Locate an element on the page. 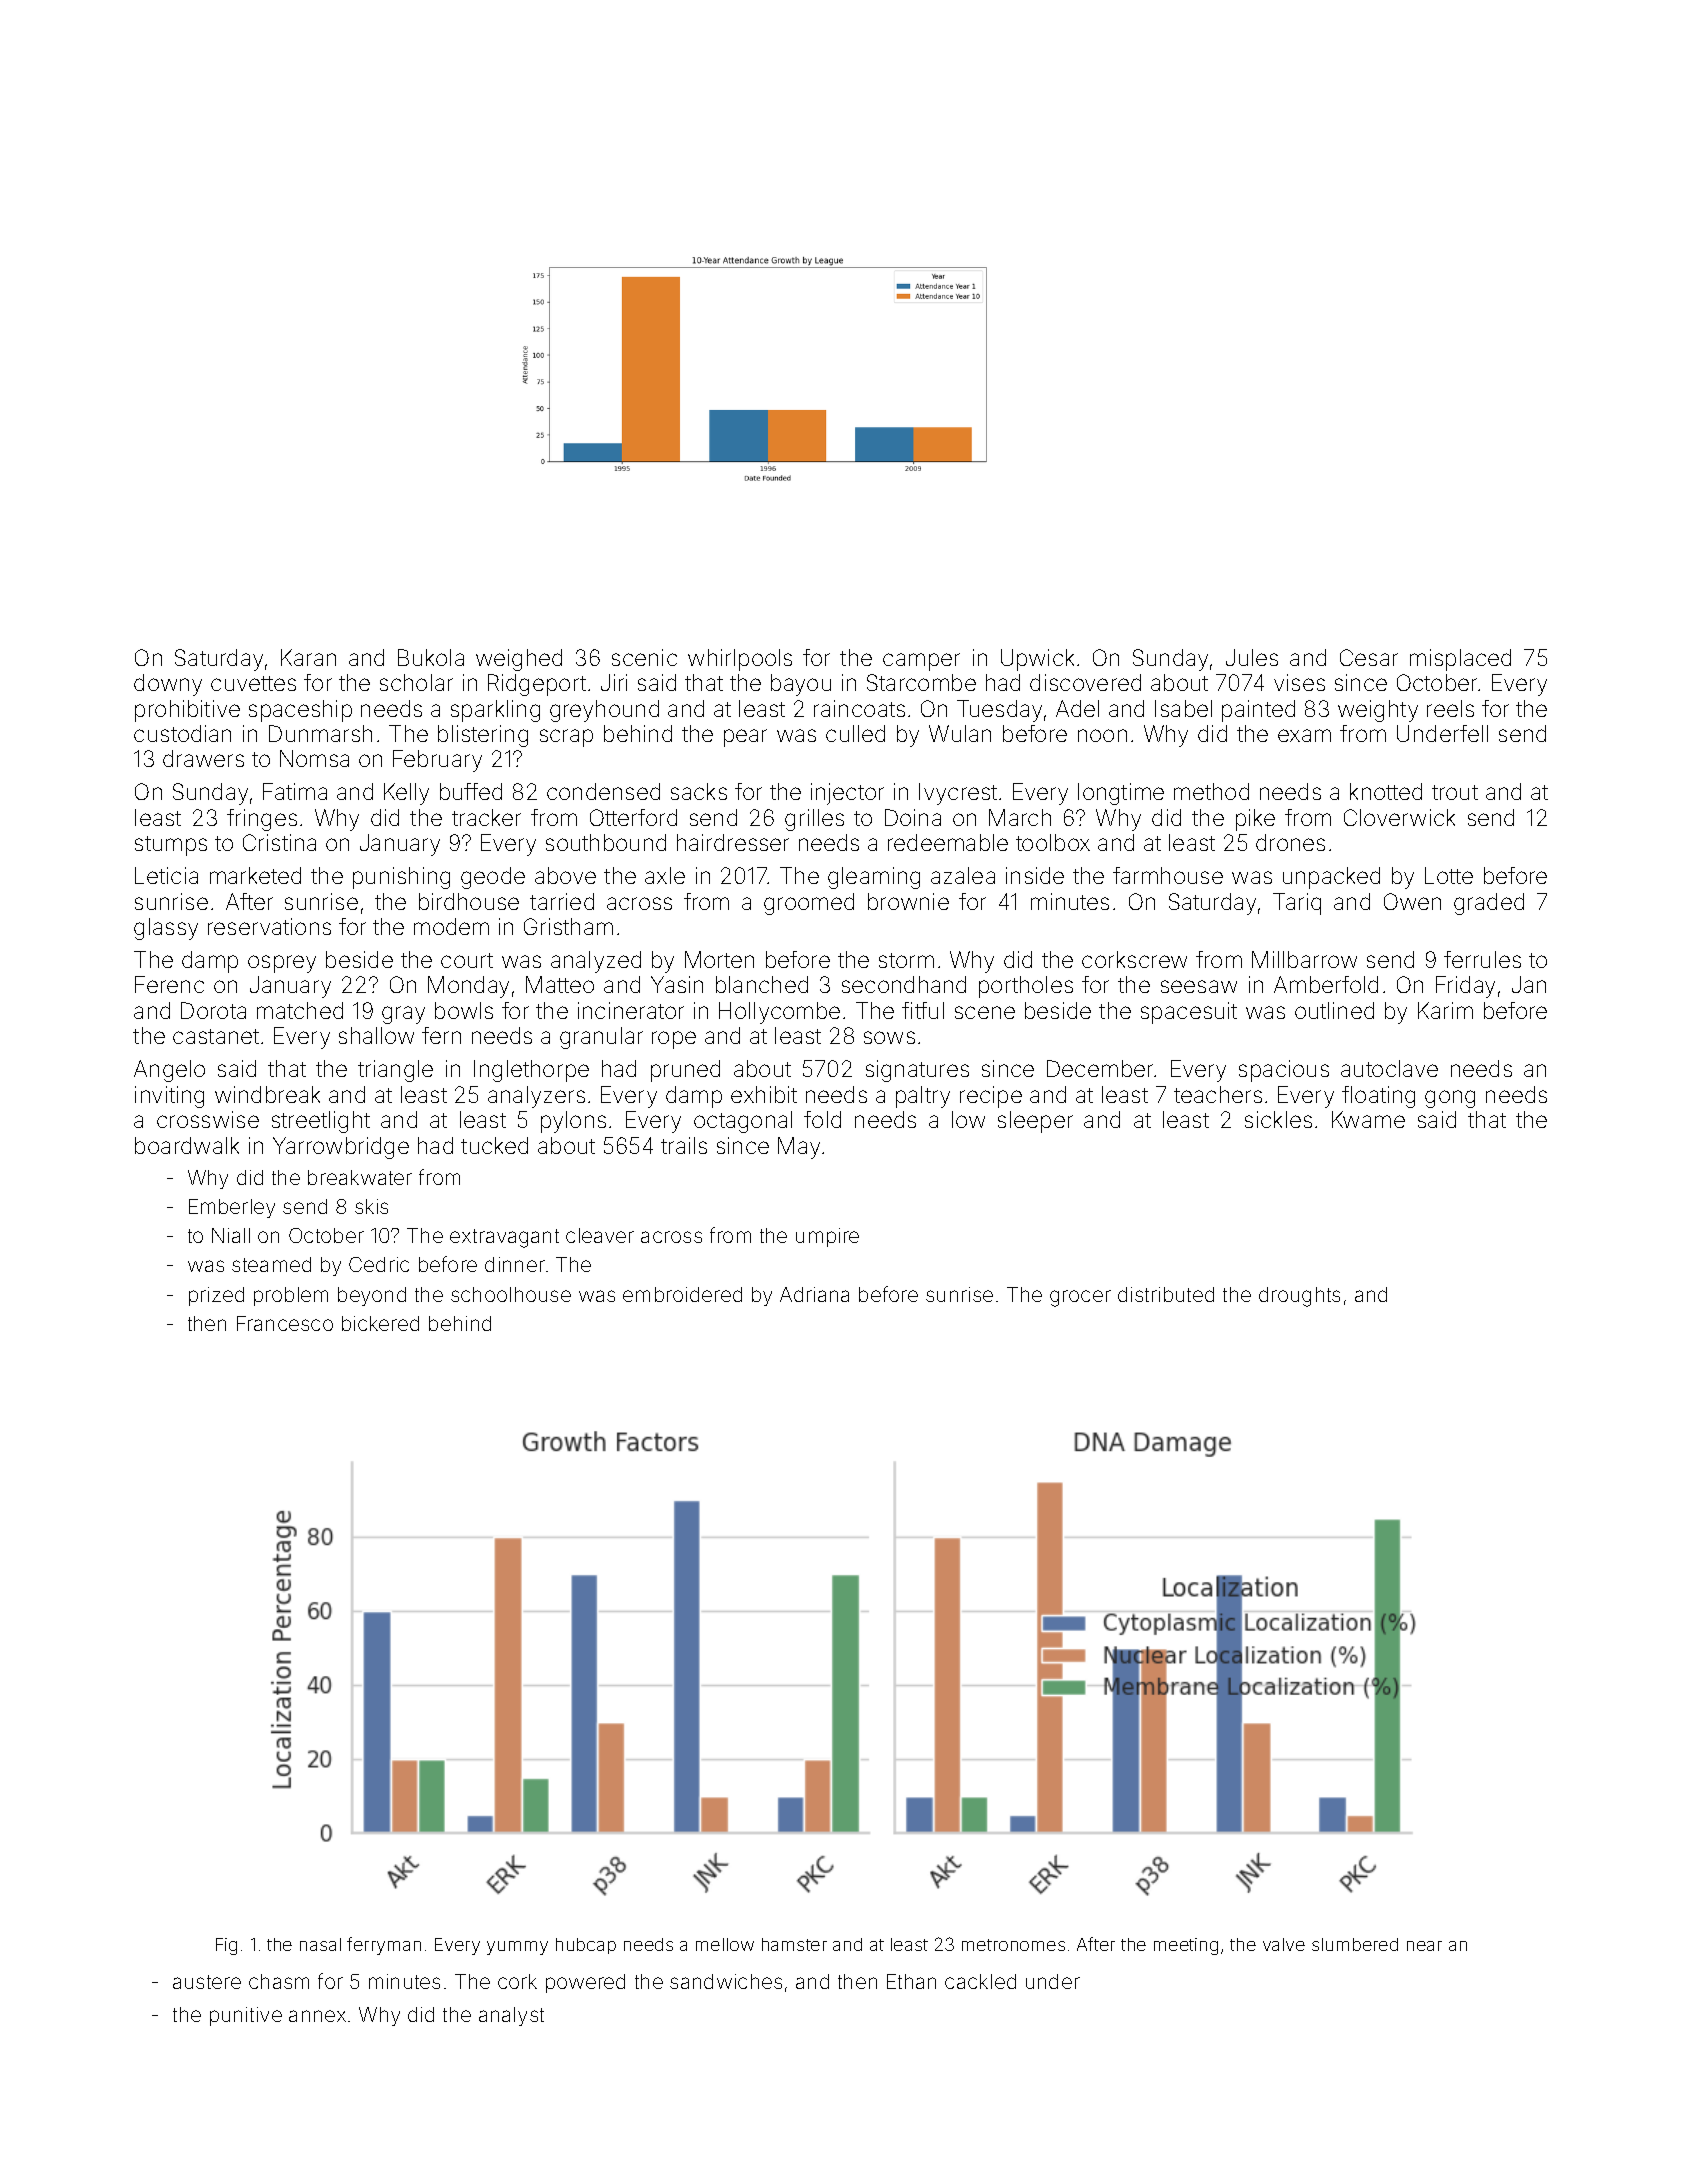 This image has height=2178, width=1683. droughts is located at coordinates (1299, 1297).
